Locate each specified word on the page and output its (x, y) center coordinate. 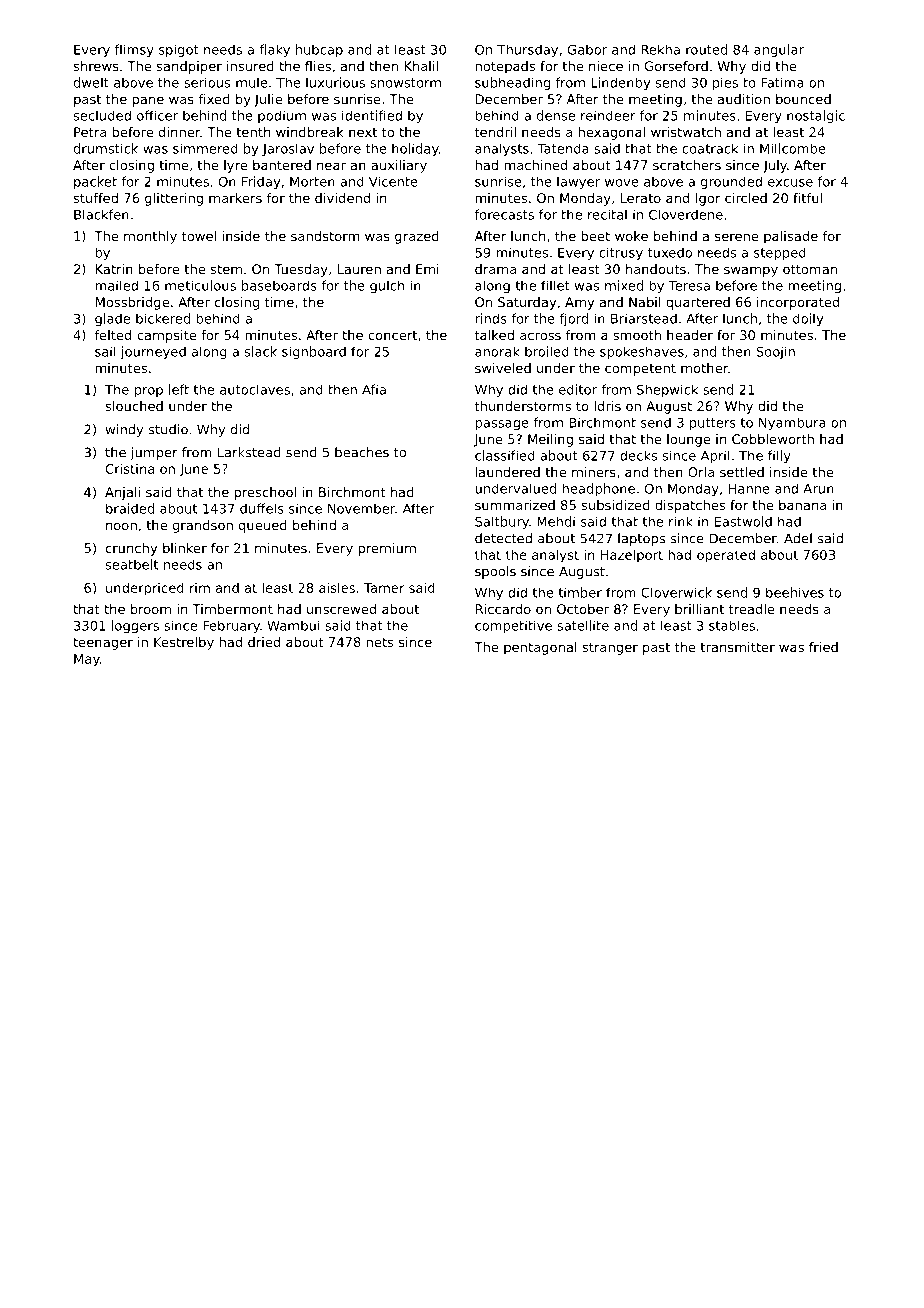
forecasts (504, 214)
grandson (203, 526)
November (361, 508)
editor (578, 389)
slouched (134, 406)
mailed (116, 285)
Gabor (587, 49)
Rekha (660, 49)
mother (704, 368)
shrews (96, 66)
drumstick (106, 148)
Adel (798, 538)
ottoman (810, 269)
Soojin (775, 352)
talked (494, 335)
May (87, 660)
